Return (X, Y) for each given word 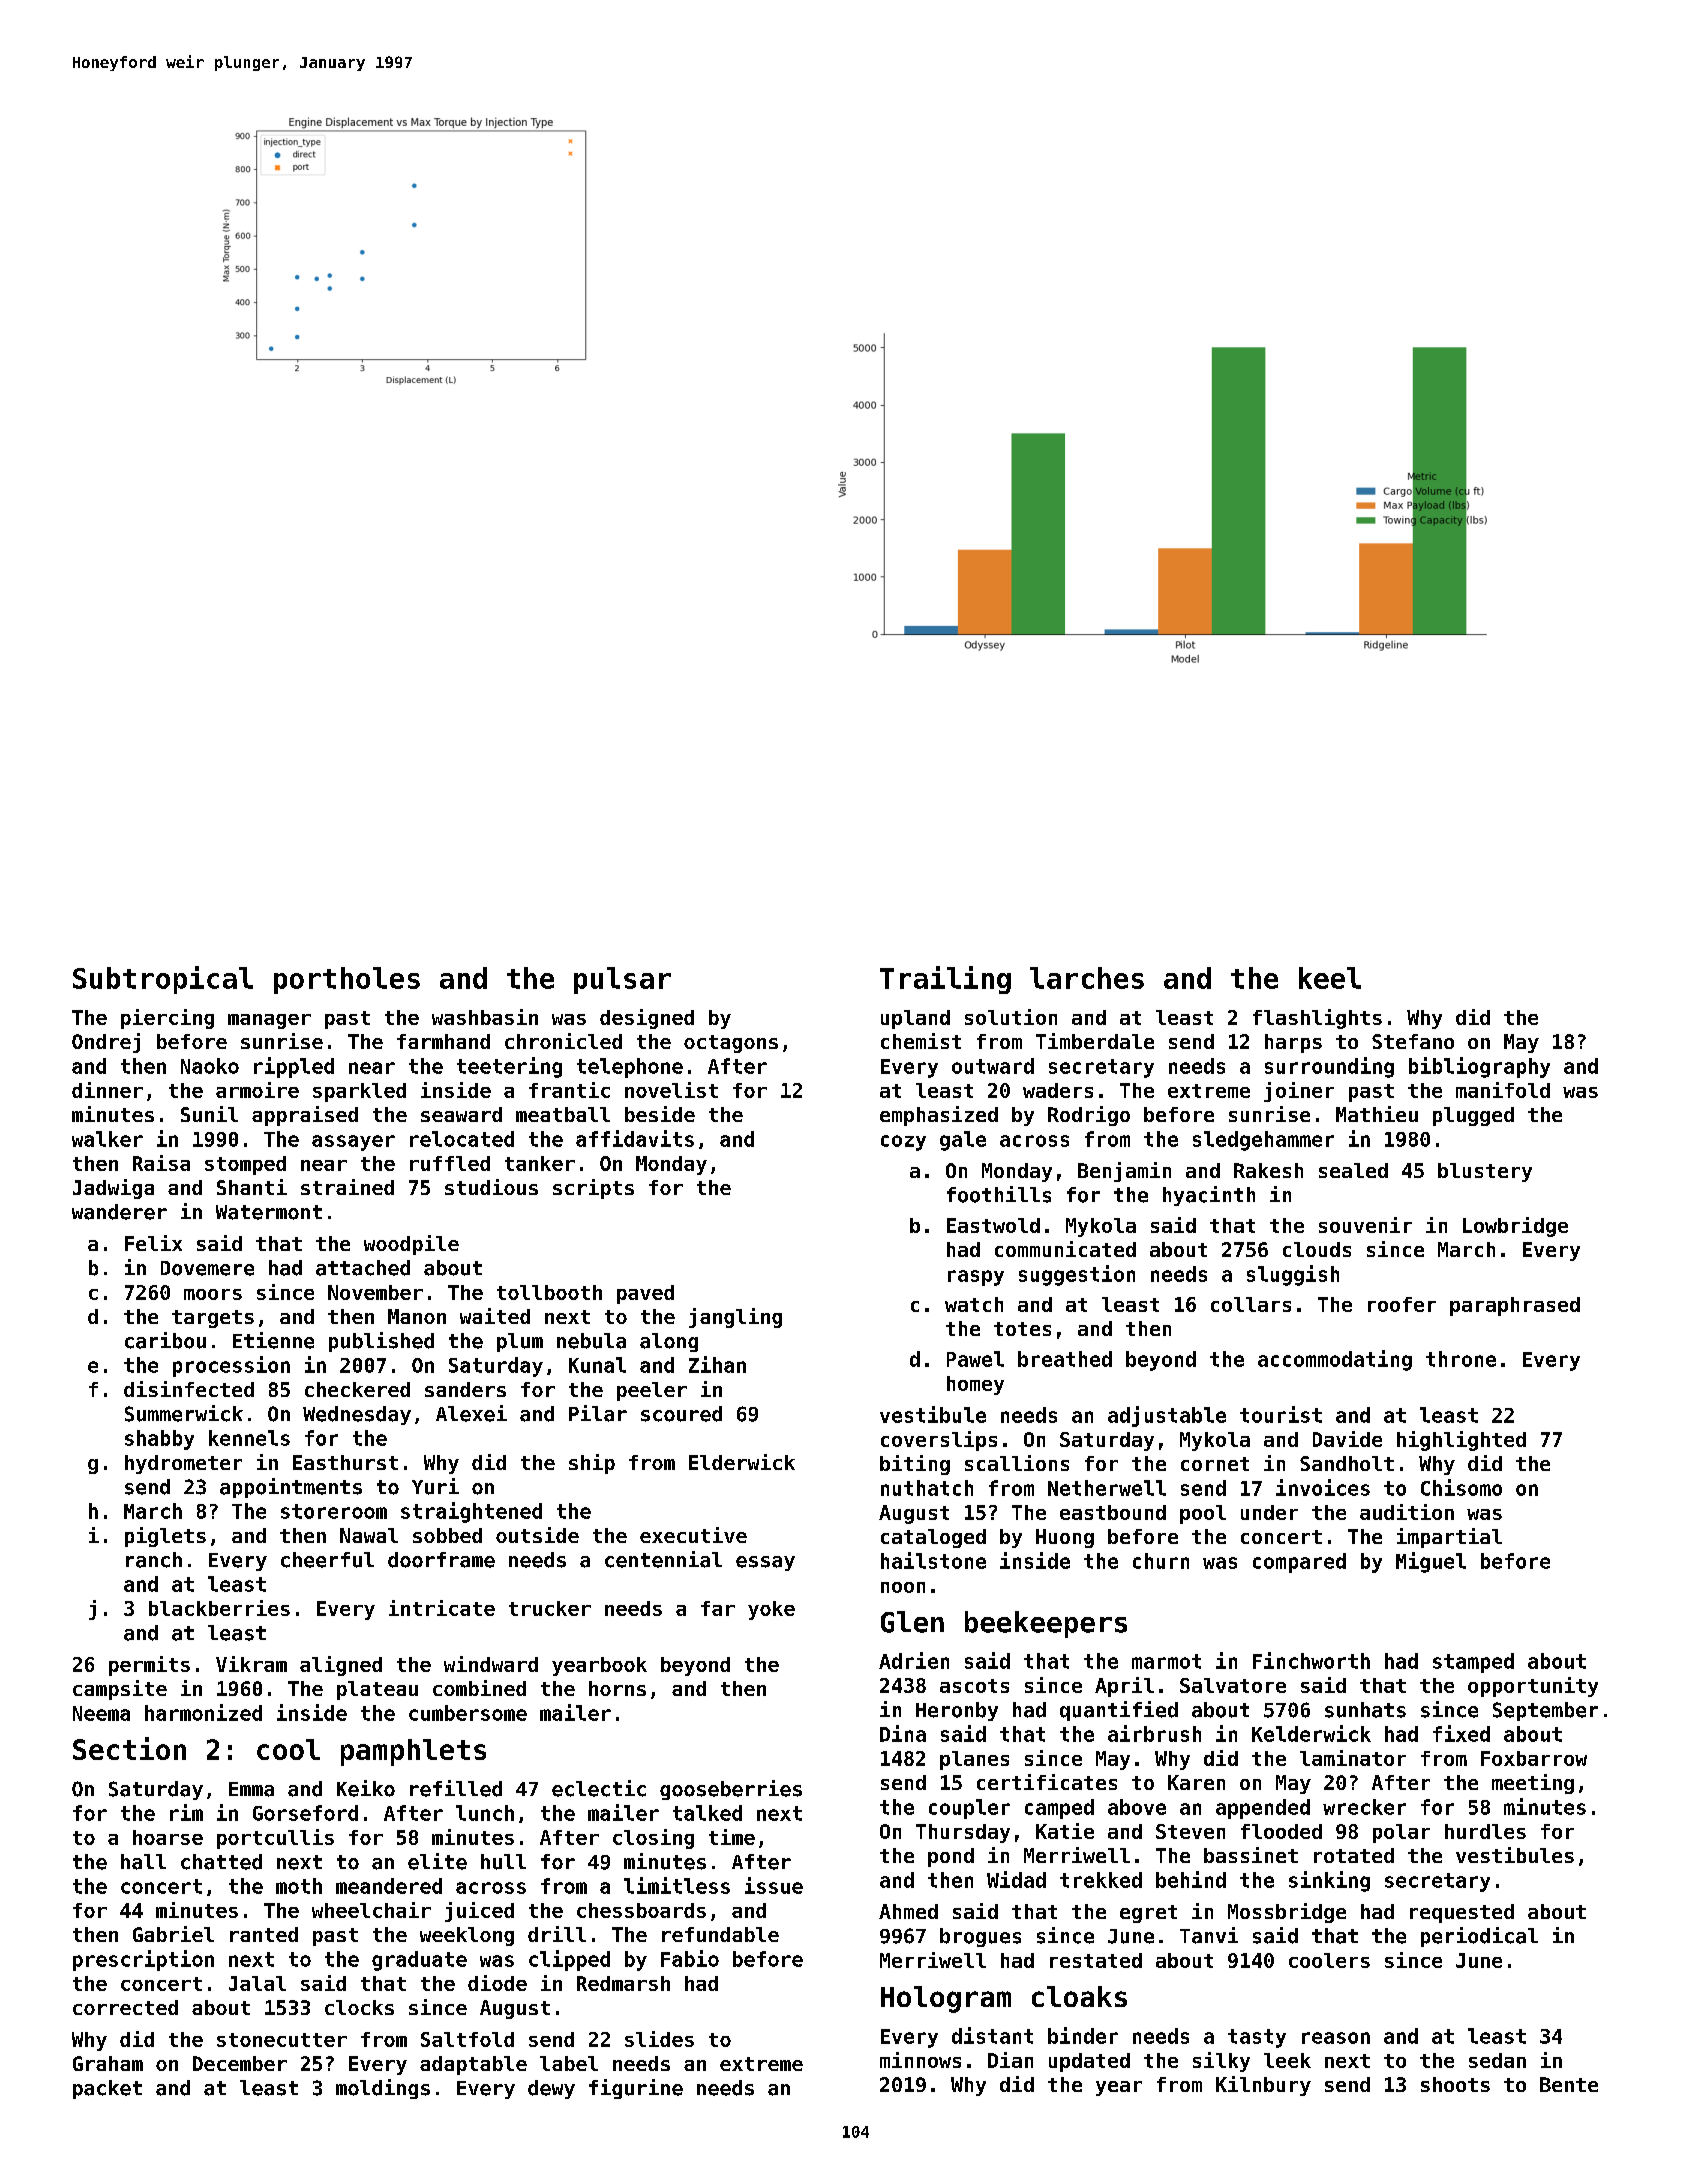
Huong (1065, 1538)
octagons (731, 1044)
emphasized (939, 1116)
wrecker (1364, 1807)
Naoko (210, 1066)
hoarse (168, 1837)
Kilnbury (1263, 2086)
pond (951, 1857)
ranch (154, 1560)
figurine (636, 2089)
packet (107, 2089)
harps (1293, 1043)
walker (107, 1139)
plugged (1473, 1116)
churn (1161, 1561)
